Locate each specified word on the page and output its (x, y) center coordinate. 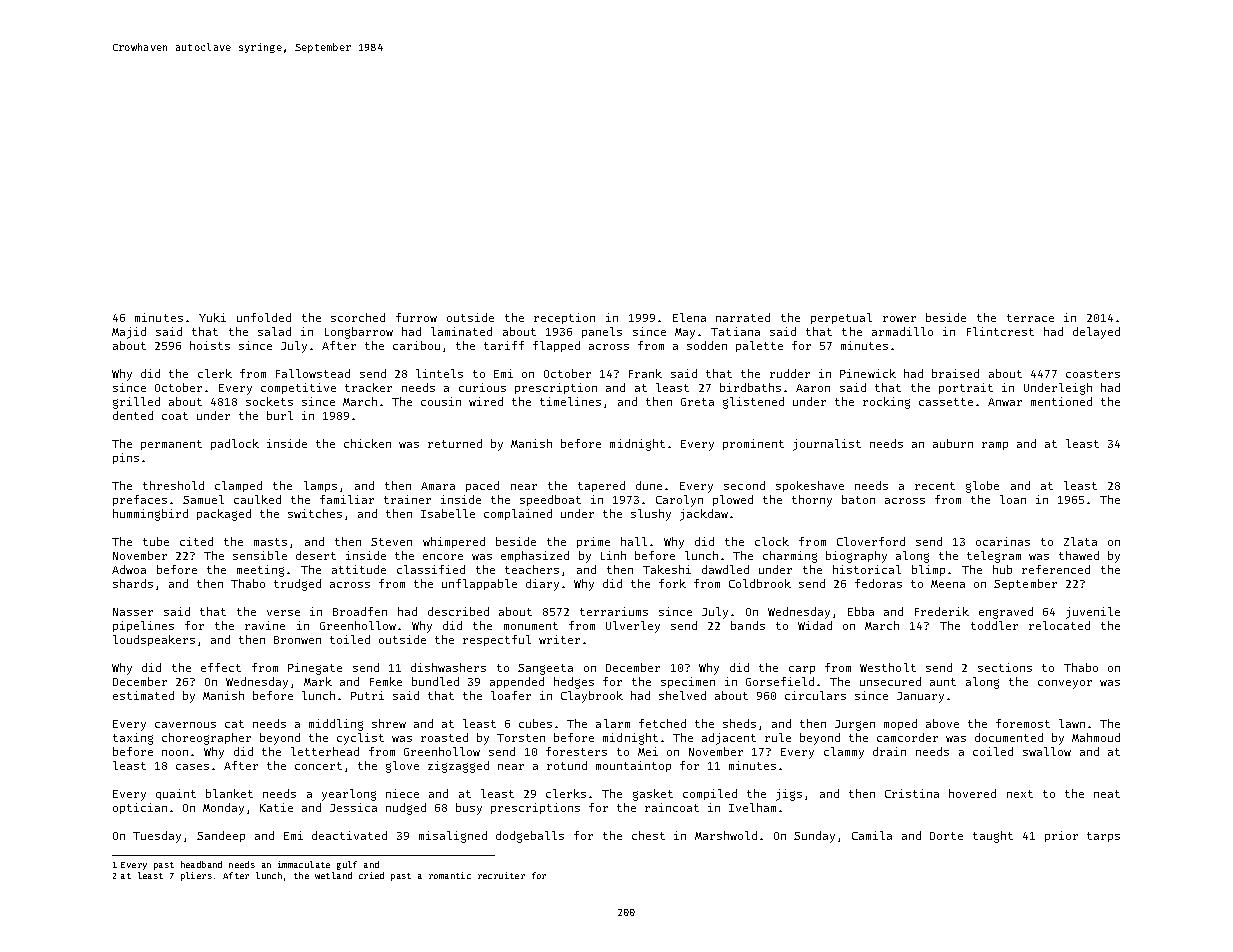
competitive (298, 388)
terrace (1030, 318)
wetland (333, 875)
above (942, 723)
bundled (435, 681)
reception (564, 318)
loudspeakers (154, 640)
